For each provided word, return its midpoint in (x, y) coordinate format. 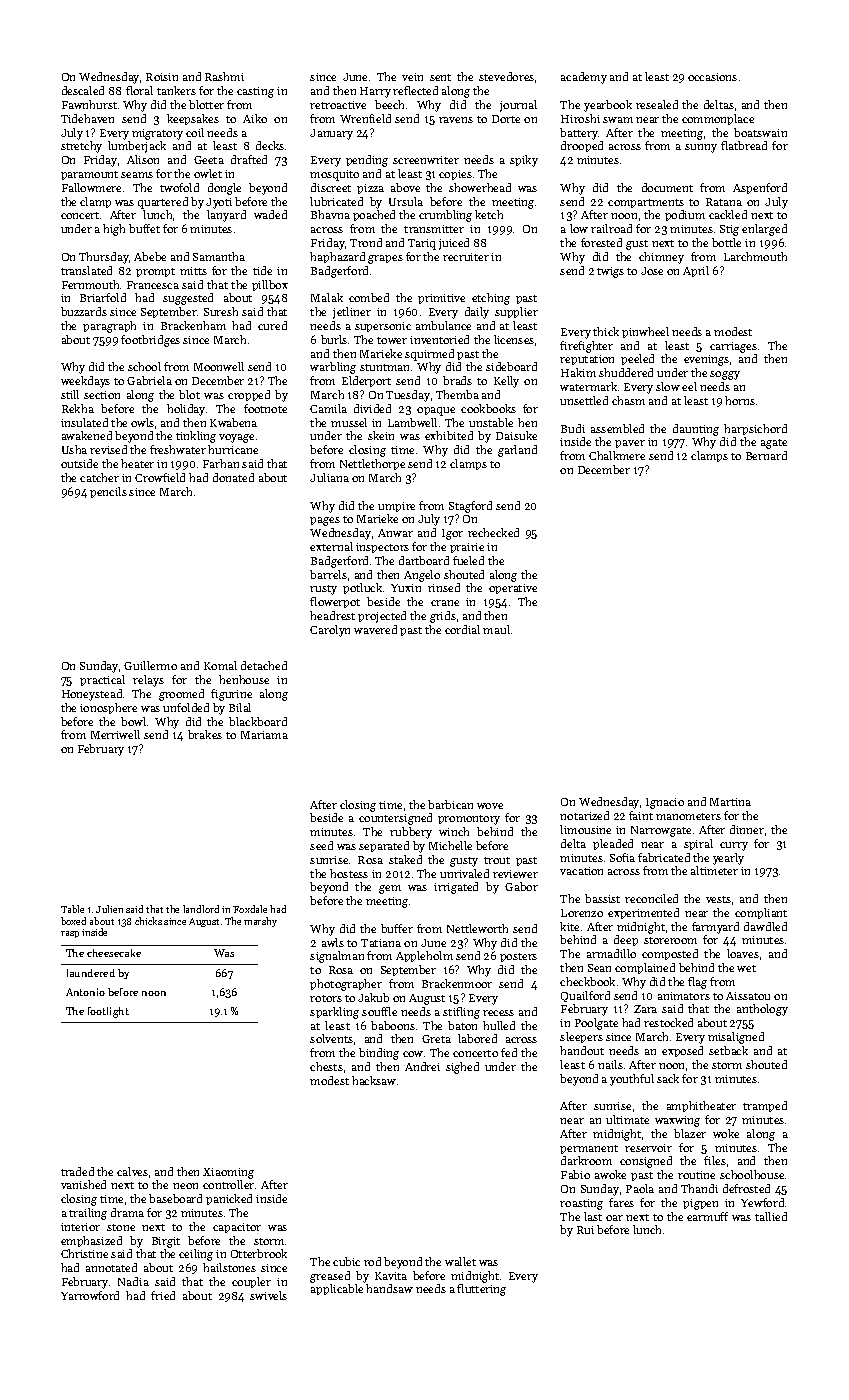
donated (233, 477)
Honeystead (92, 695)
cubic (346, 1261)
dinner (747, 829)
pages (325, 521)
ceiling (196, 1255)
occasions (712, 77)
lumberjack (137, 147)
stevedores (506, 76)
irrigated (456, 888)
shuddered (626, 372)
